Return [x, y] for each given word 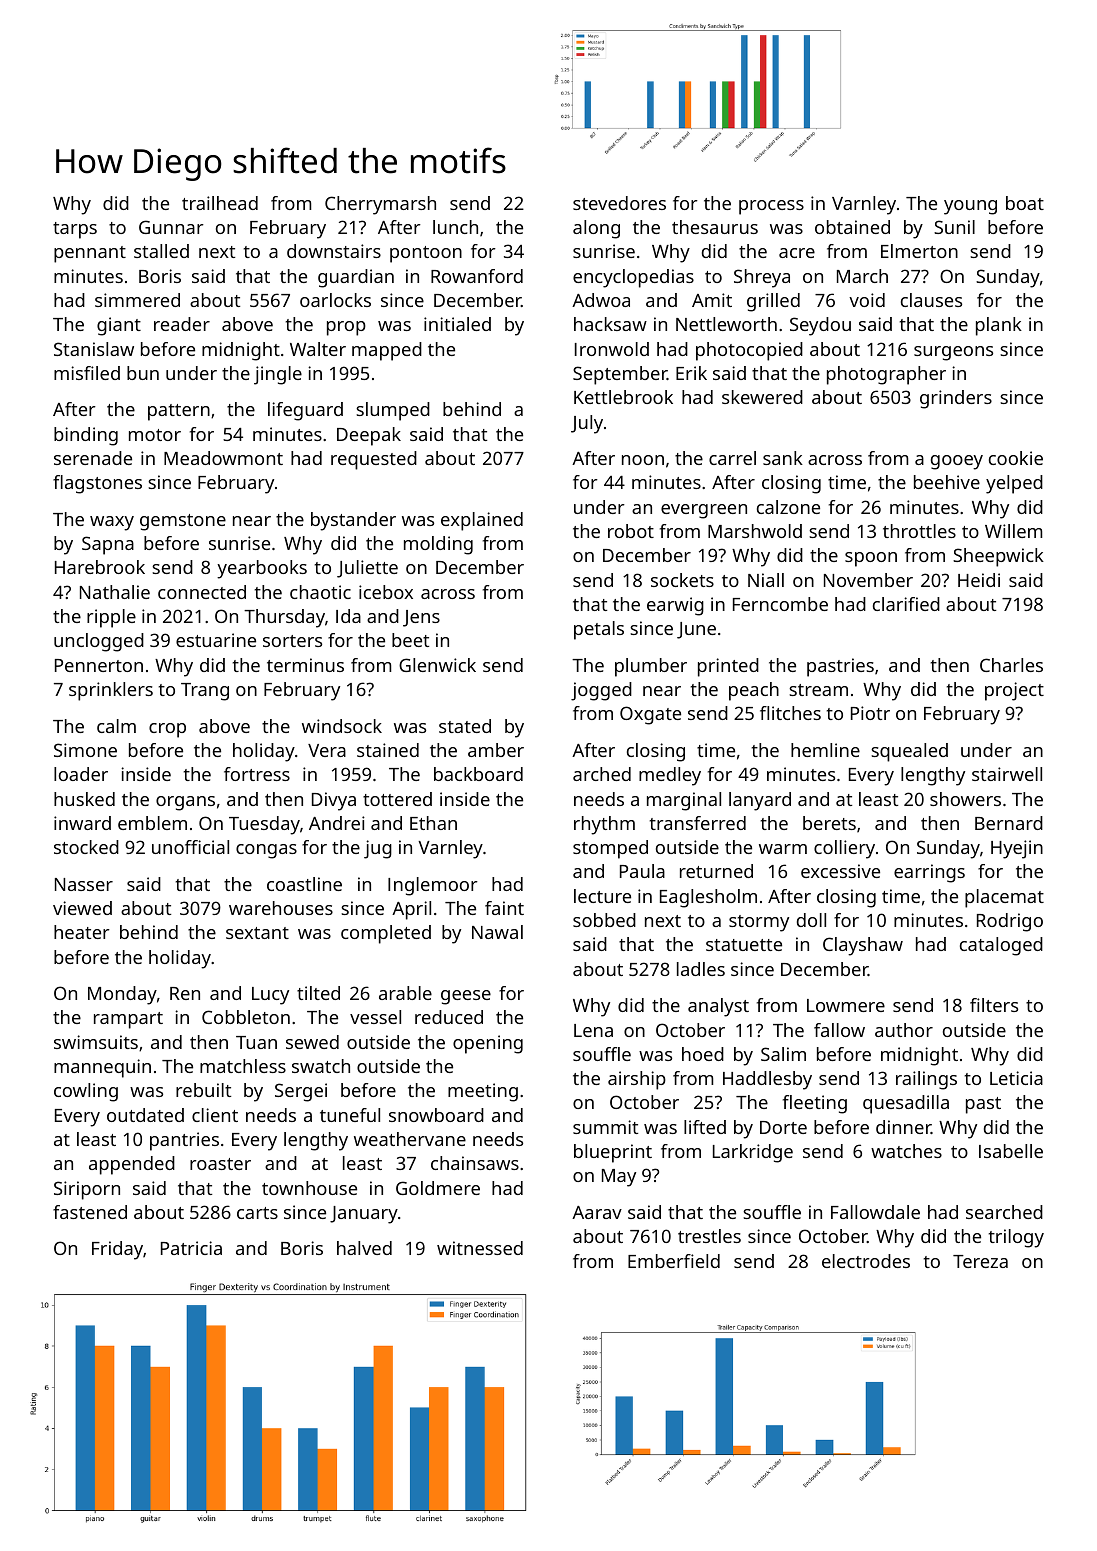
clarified [906, 604]
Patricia [191, 1248]
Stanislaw [94, 349]
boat [1025, 203]
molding [438, 545]
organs [185, 803]
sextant [257, 933]
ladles [701, 969]
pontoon [426, 254]
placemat [1004, 898]
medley [670, 776]
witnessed [480, 1248]
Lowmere [846, 1005]
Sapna [108, 545]
